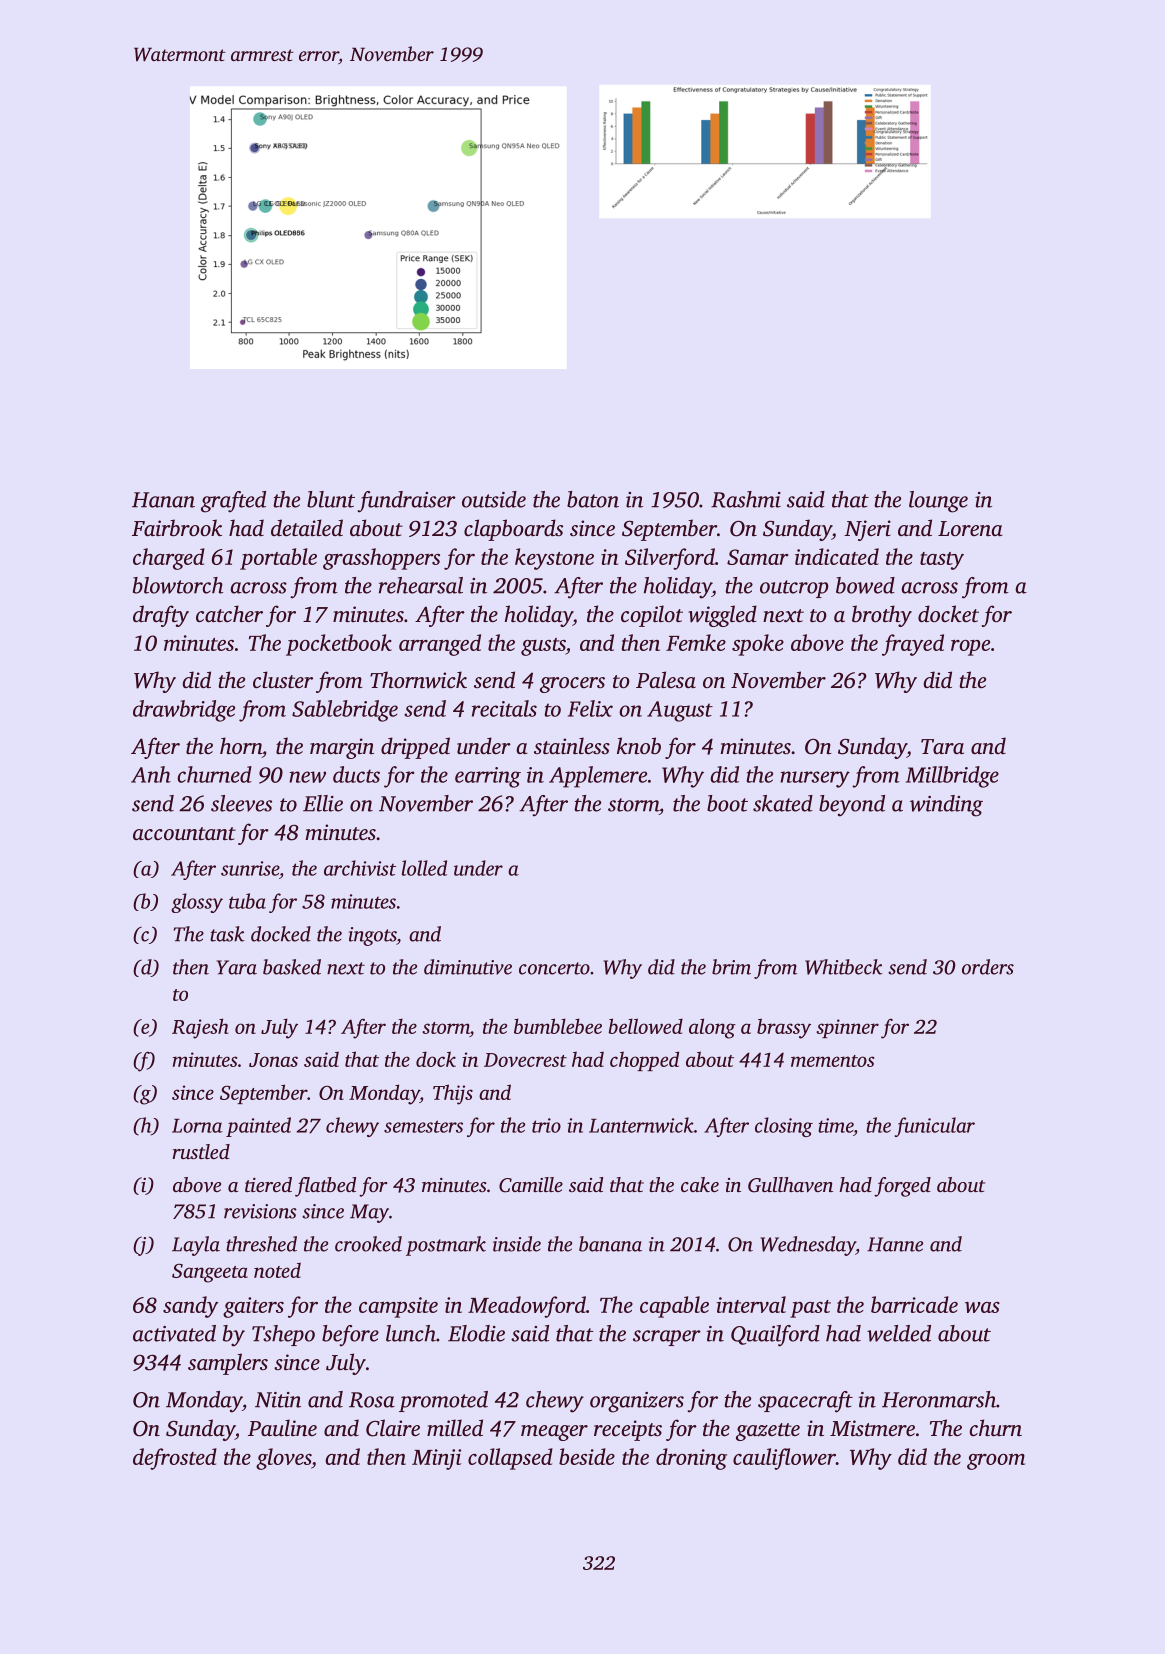  What do you see at coordinates (670, 559) in the document?
I see `Silverford` at bounding box center [670, 559].
